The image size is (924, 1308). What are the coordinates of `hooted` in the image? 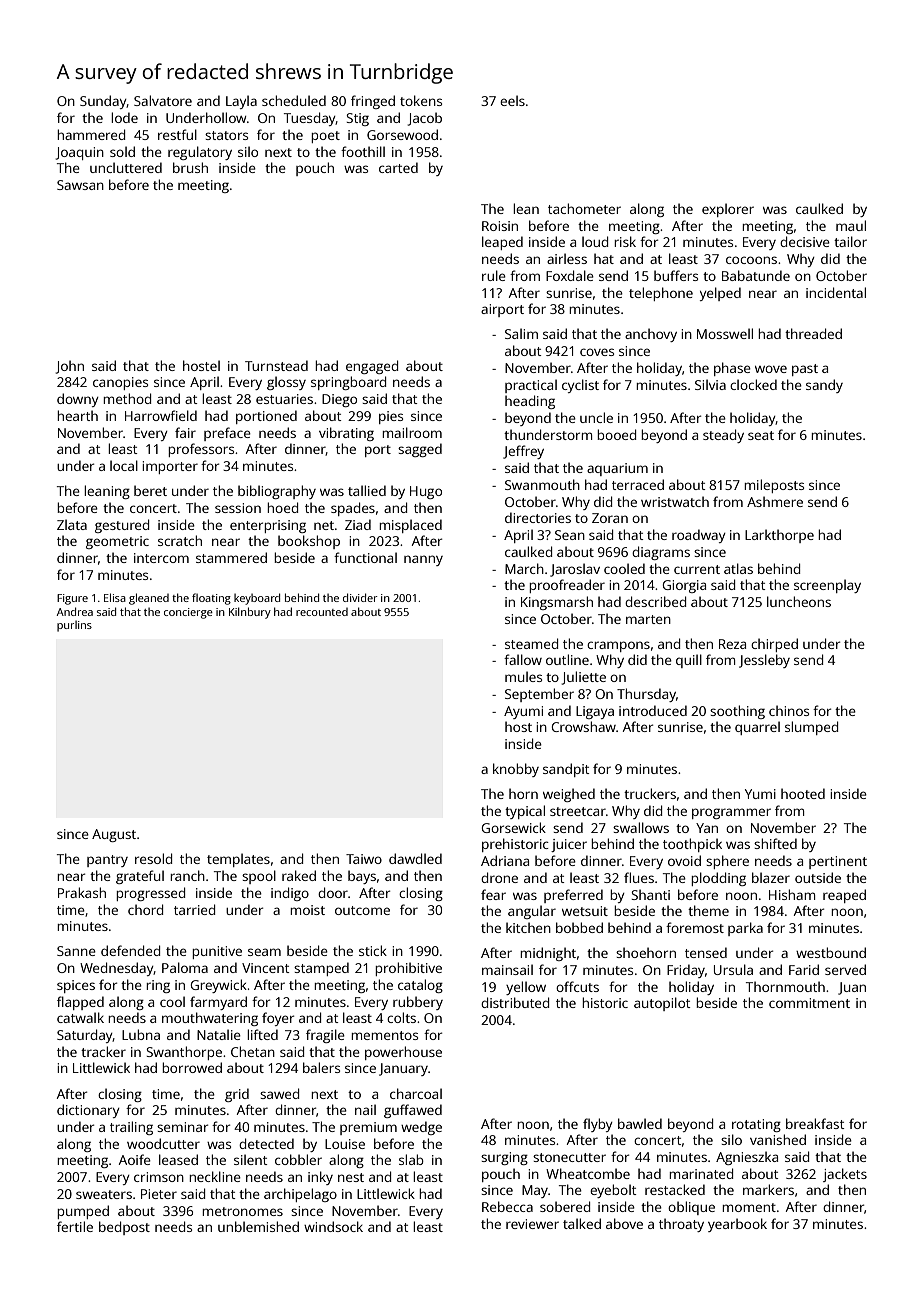 It's located at (803, 793).
